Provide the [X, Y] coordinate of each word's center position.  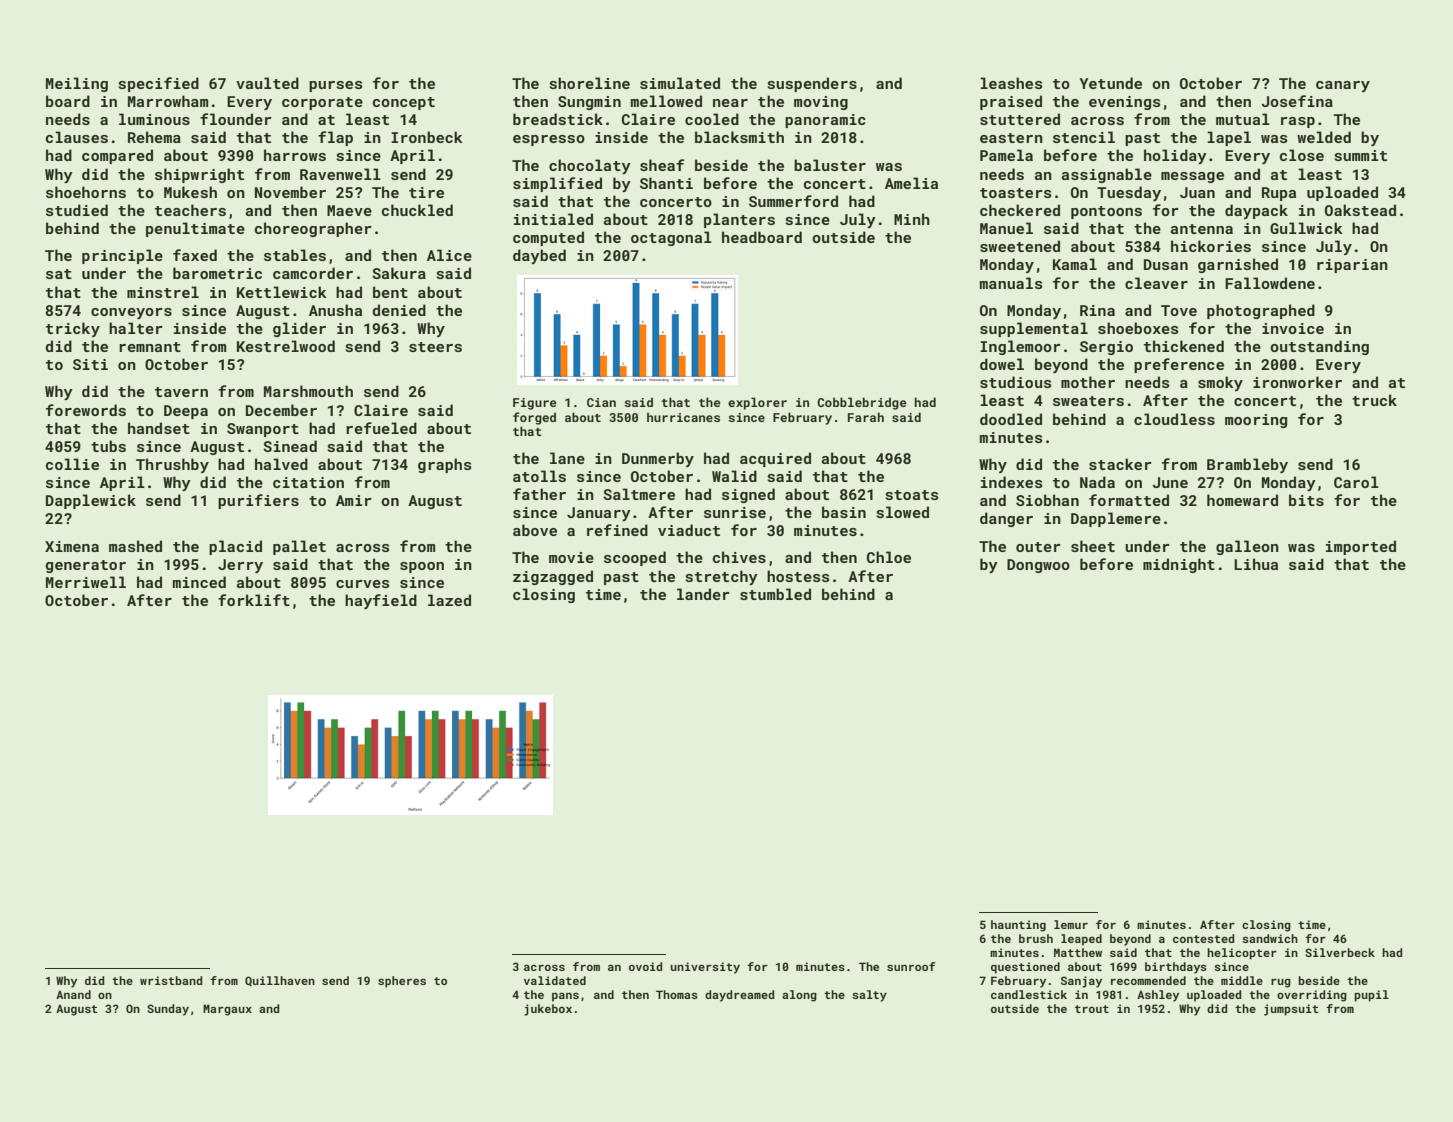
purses [336, 86]
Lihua [1256, 564]
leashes [1011, 83]
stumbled [775, 594]
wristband [171, 980]
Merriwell [86, 582]
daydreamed [739, 996]
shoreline [590, 83]
